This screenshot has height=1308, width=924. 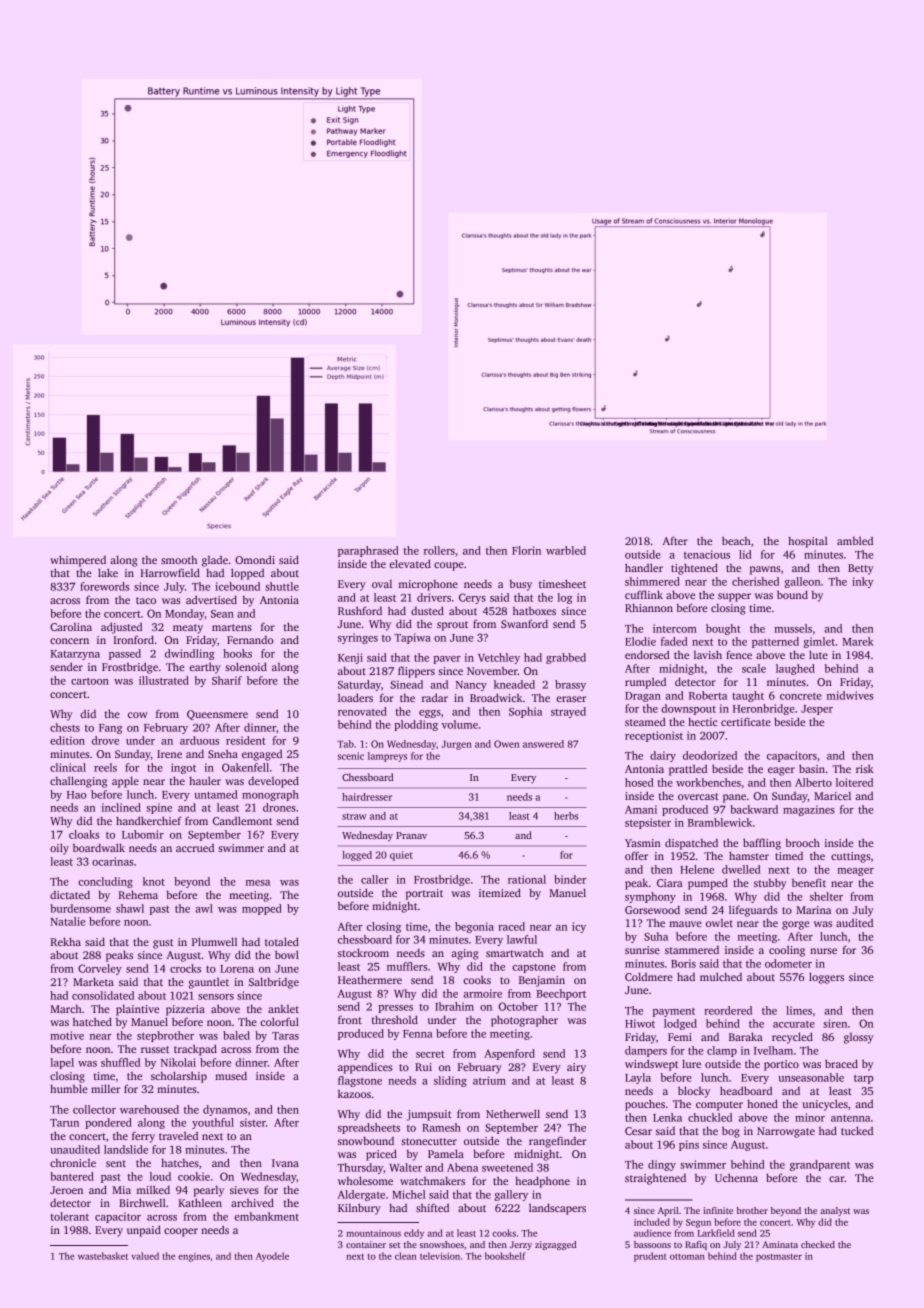 What do you see at coordinates (179, 1077) in the screenshot?
I see `scholarship` at bounding box center [179, 1077].
